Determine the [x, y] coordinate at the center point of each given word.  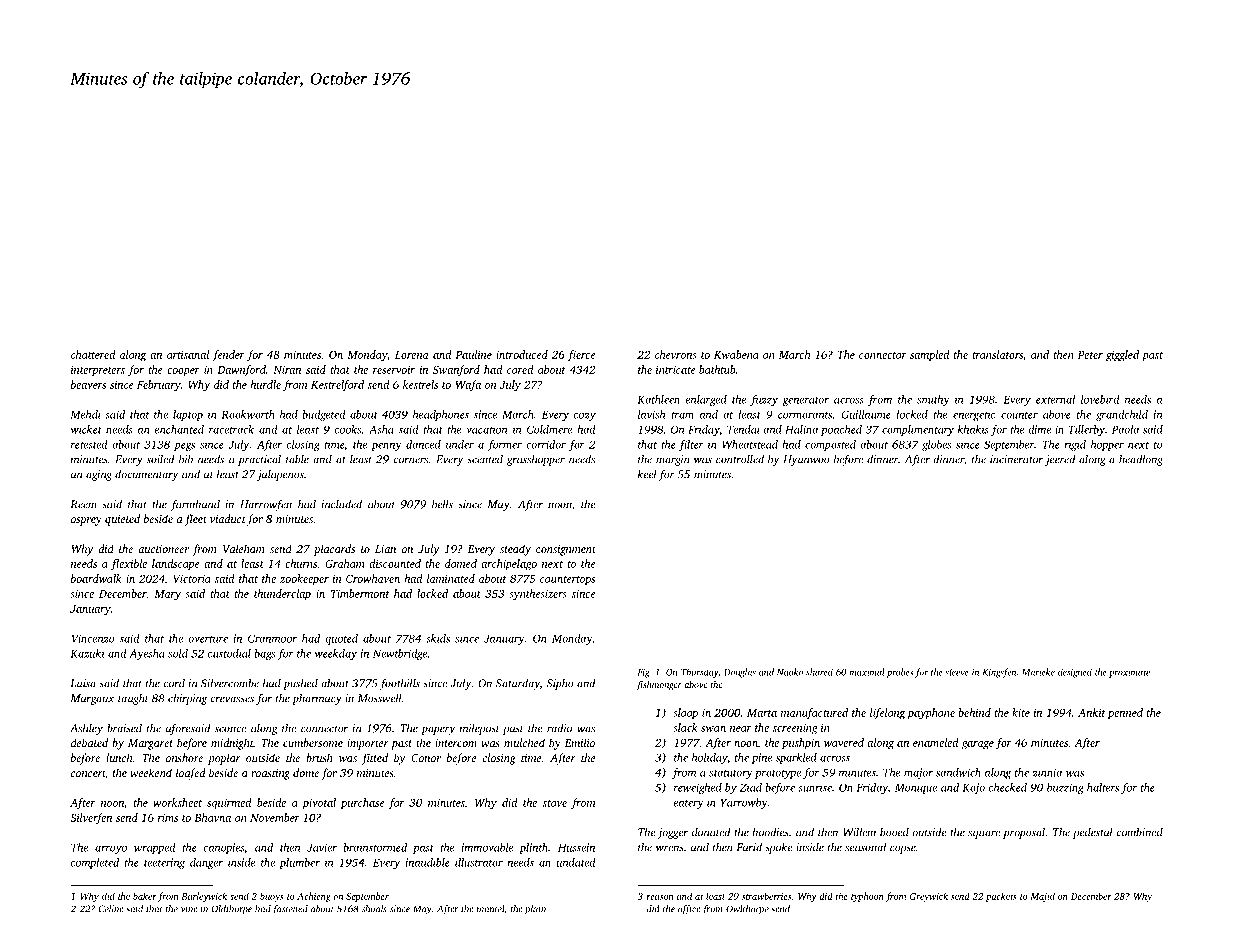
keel [647, 474]
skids [438, 638]
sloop [685, 714]
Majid [1042, 897]
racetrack [231, 429]
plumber [299, 863]
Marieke [1038, 672]
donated [711, 832]
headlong [1141, 460]
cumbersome [313, 742]
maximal [867, 672]
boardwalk [96, 578]
